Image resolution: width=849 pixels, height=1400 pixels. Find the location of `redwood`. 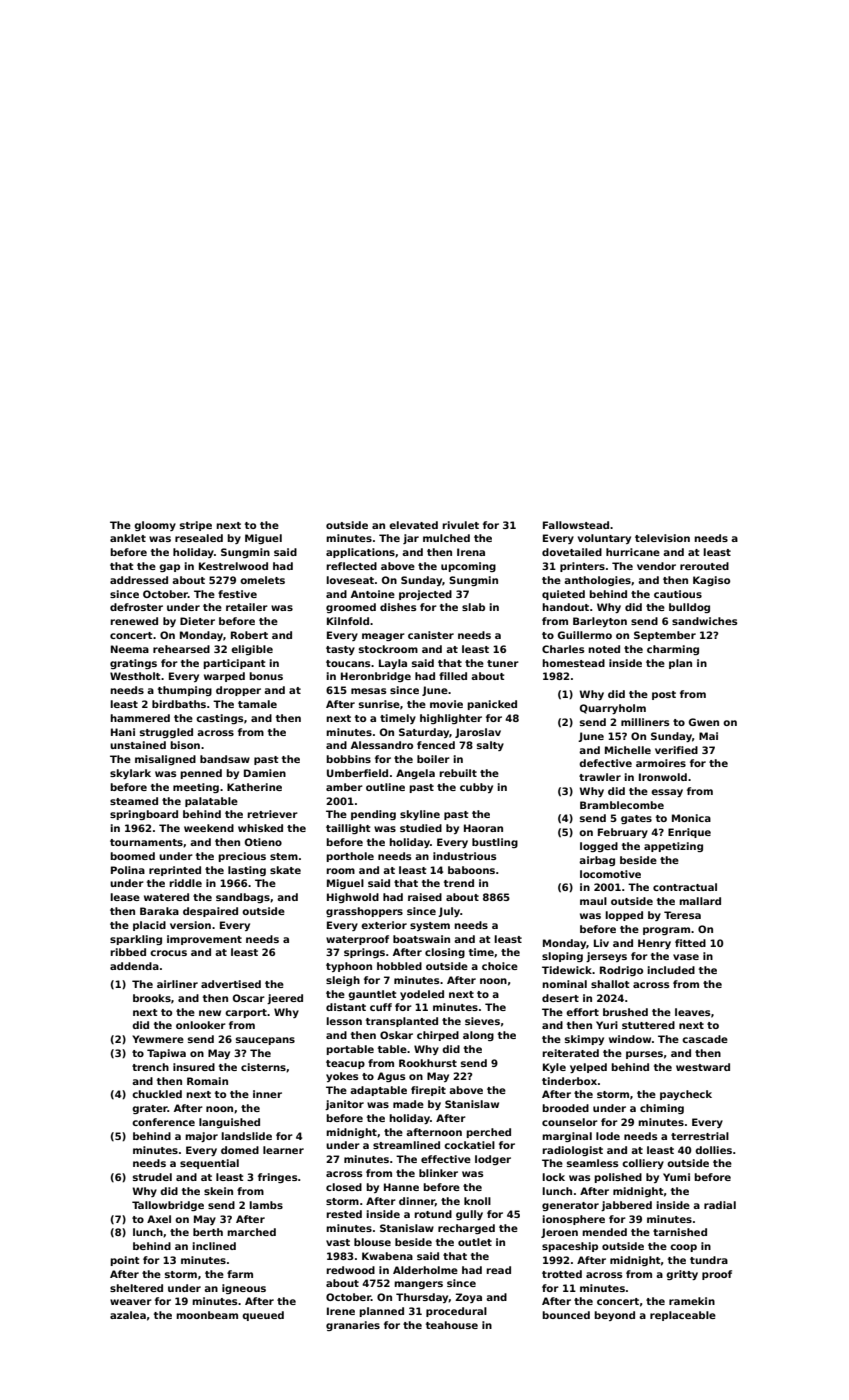

redwood is located at coordinates (350, 1270).
